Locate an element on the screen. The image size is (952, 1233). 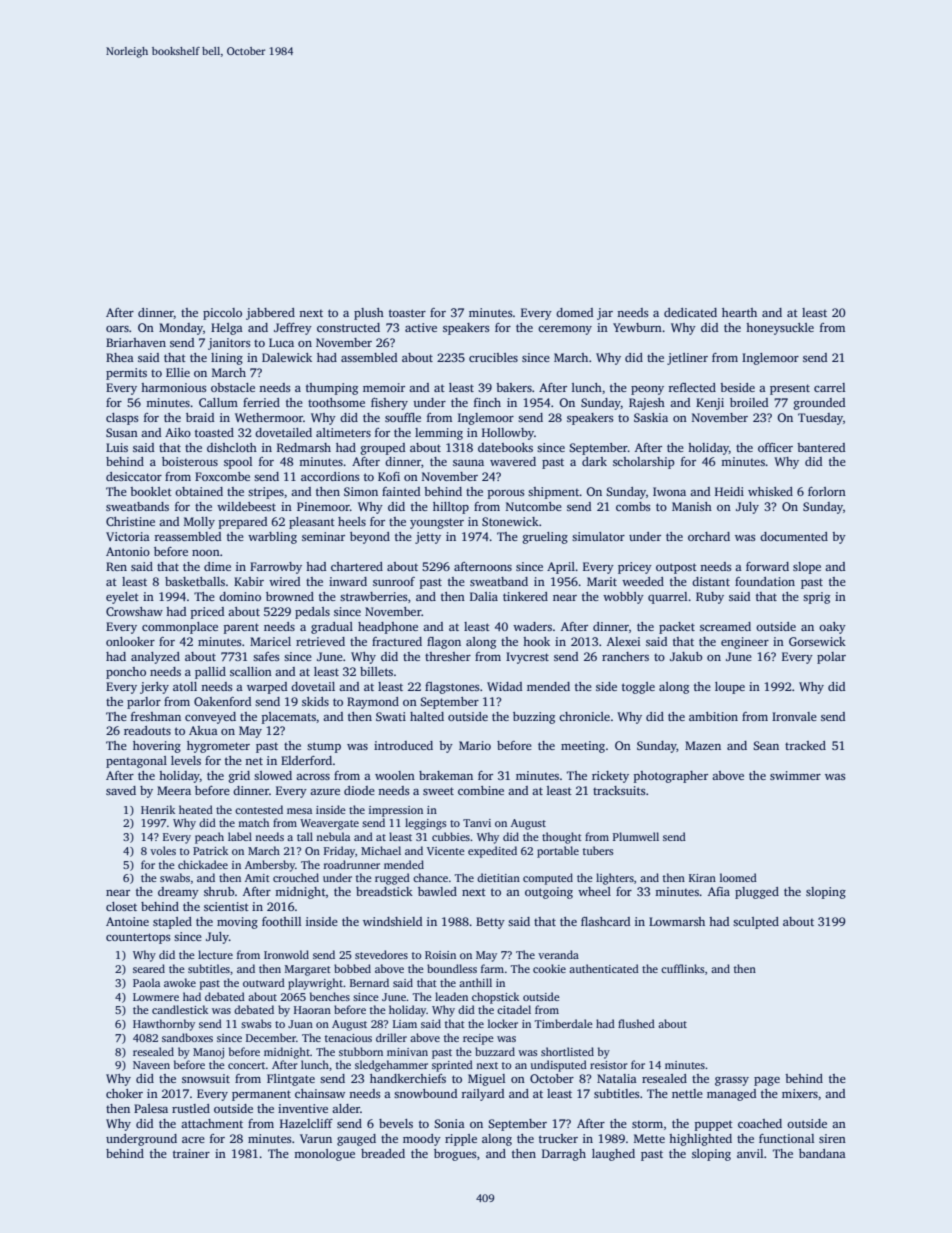
domed is located at coordinates (575, 312).
